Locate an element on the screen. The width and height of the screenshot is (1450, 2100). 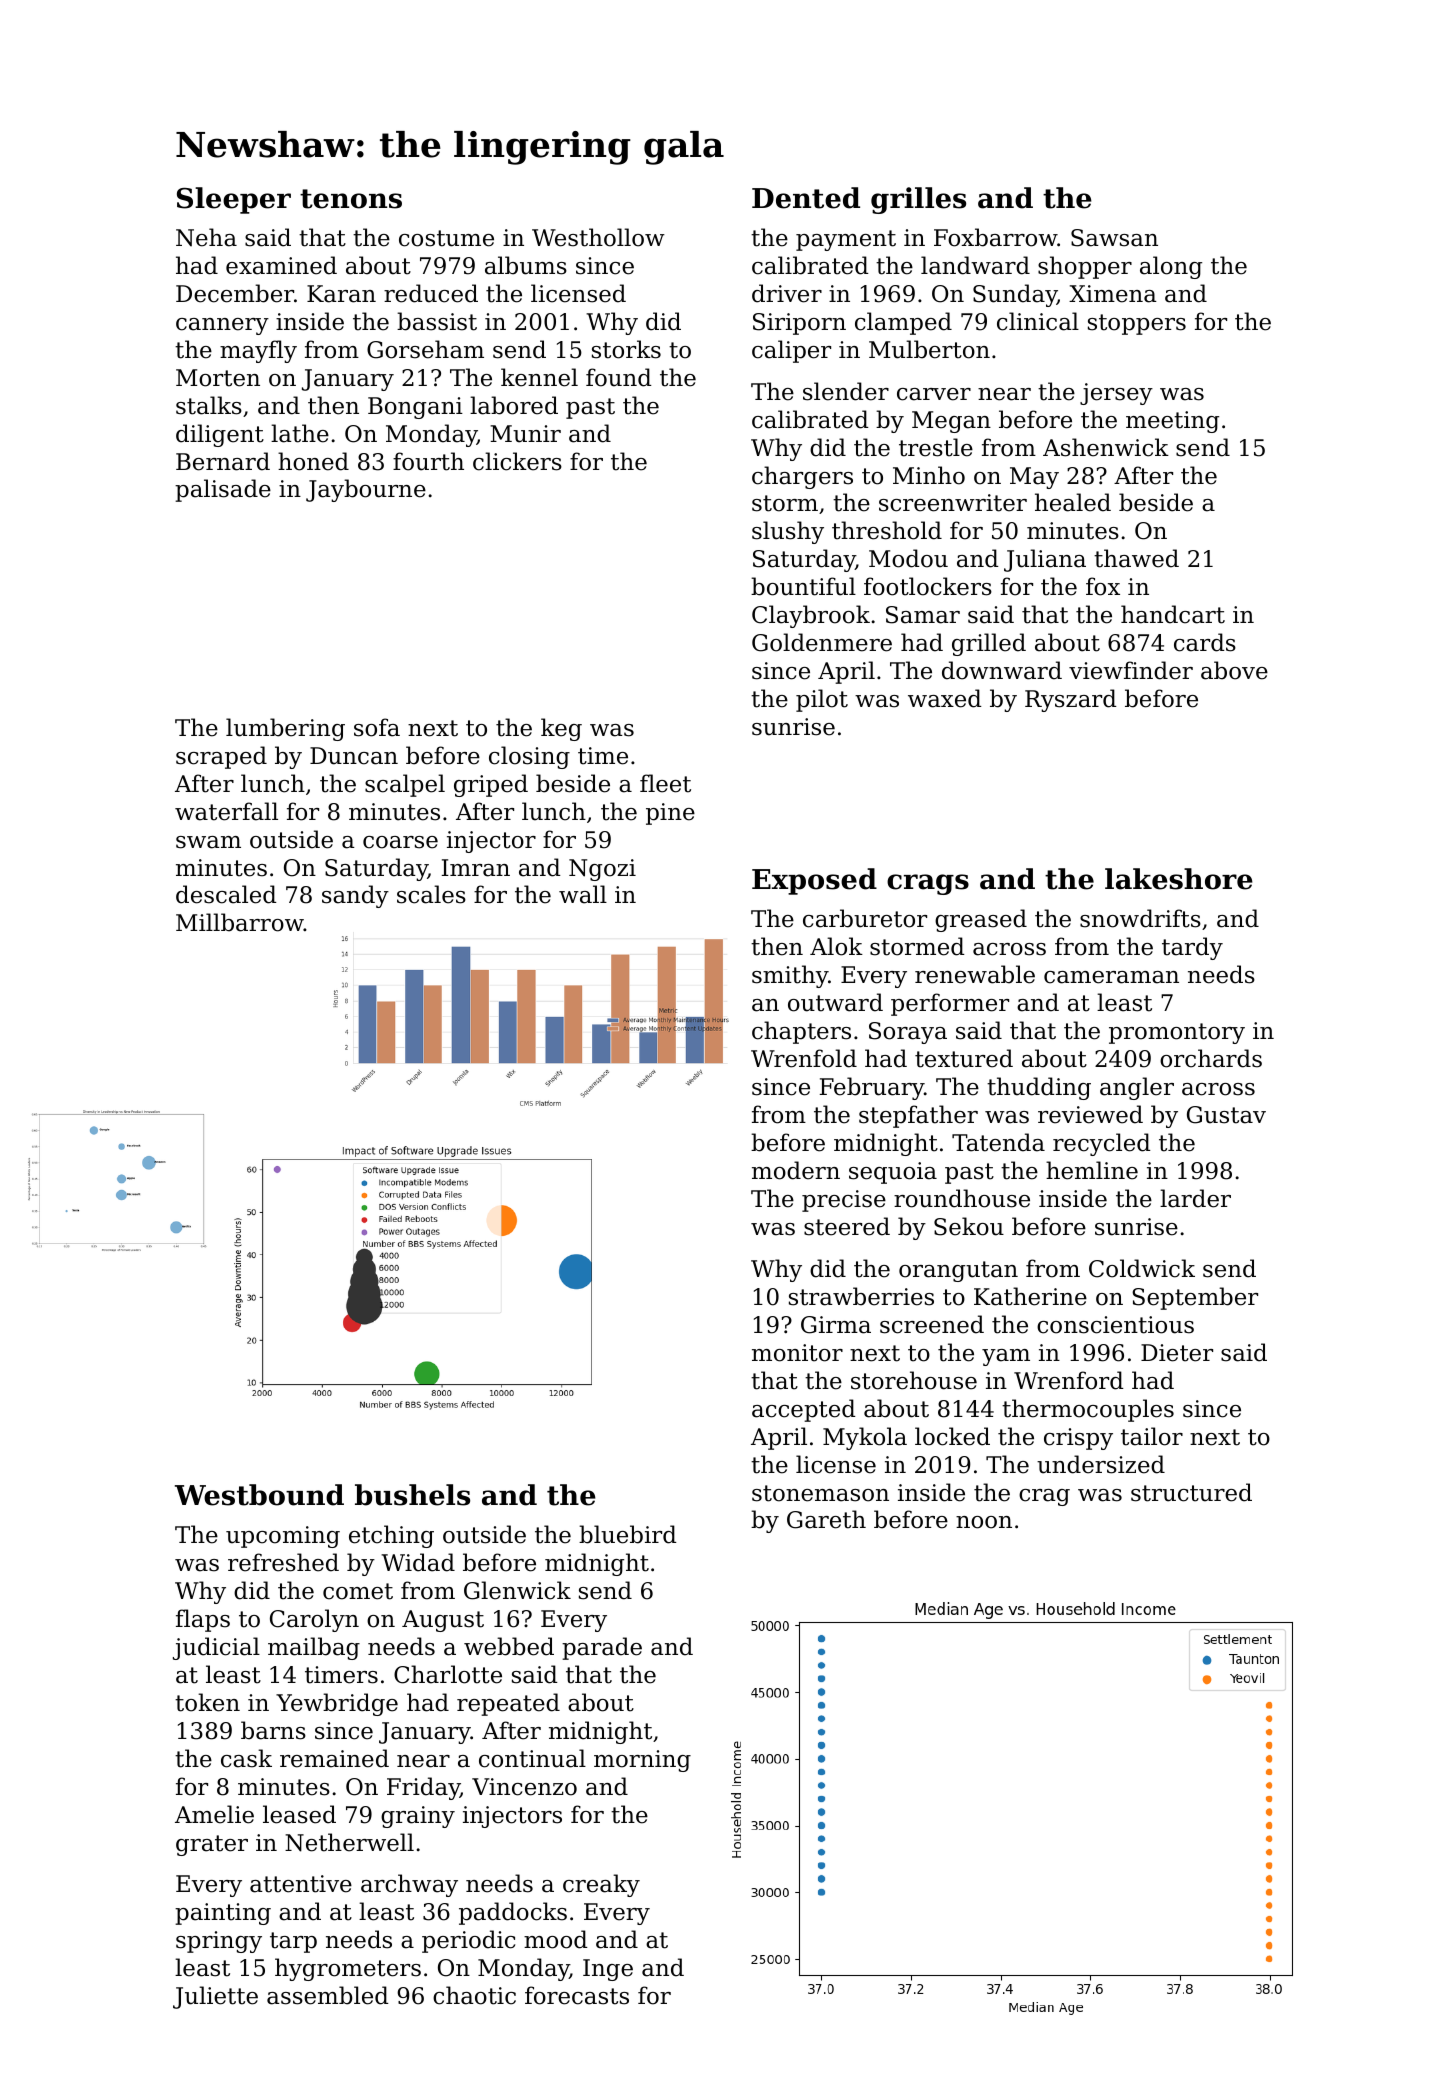
lumbering is located at coordinates (285, 729).
